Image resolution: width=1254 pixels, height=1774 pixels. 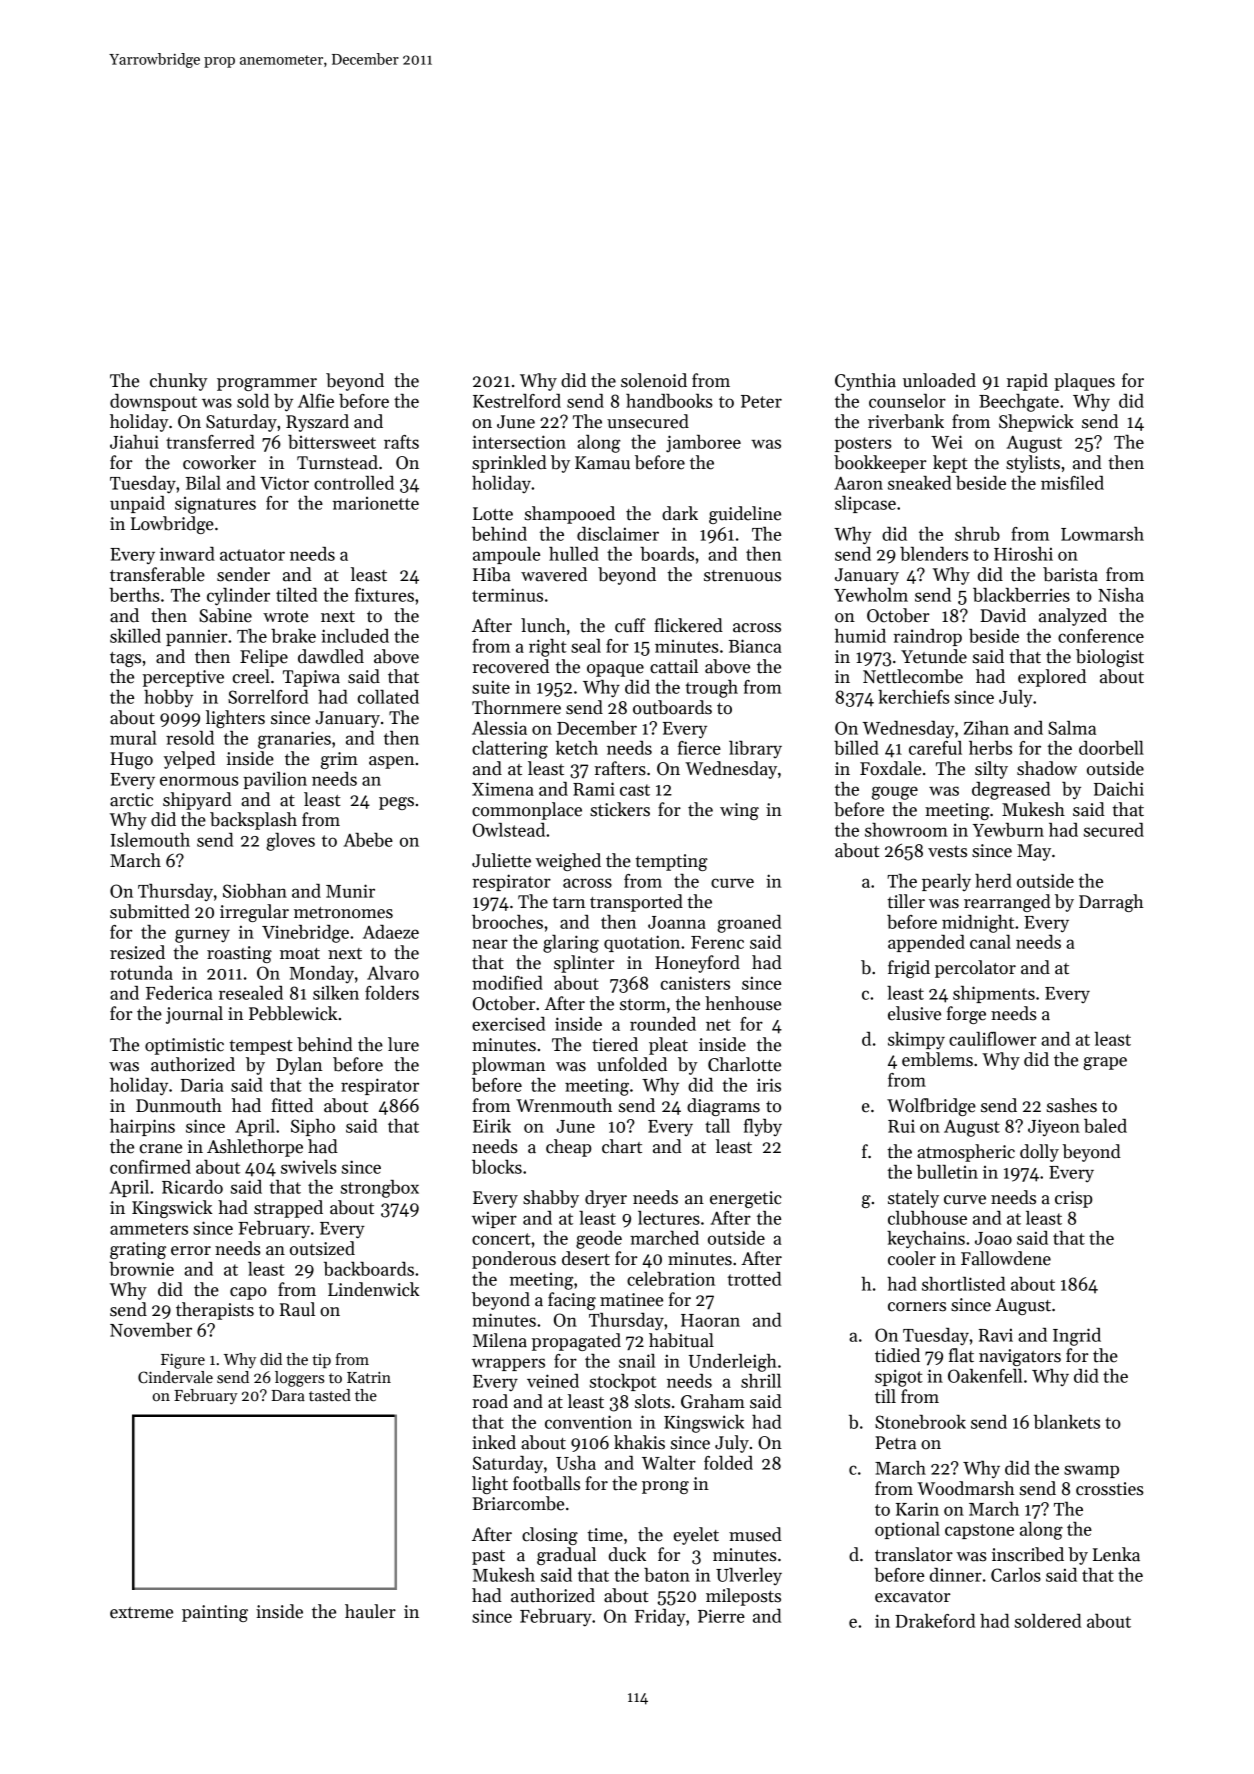 What do you see at coordinates (1119, 789) in the page?
I see `Daichi` at bounding box center [1119, 789].
